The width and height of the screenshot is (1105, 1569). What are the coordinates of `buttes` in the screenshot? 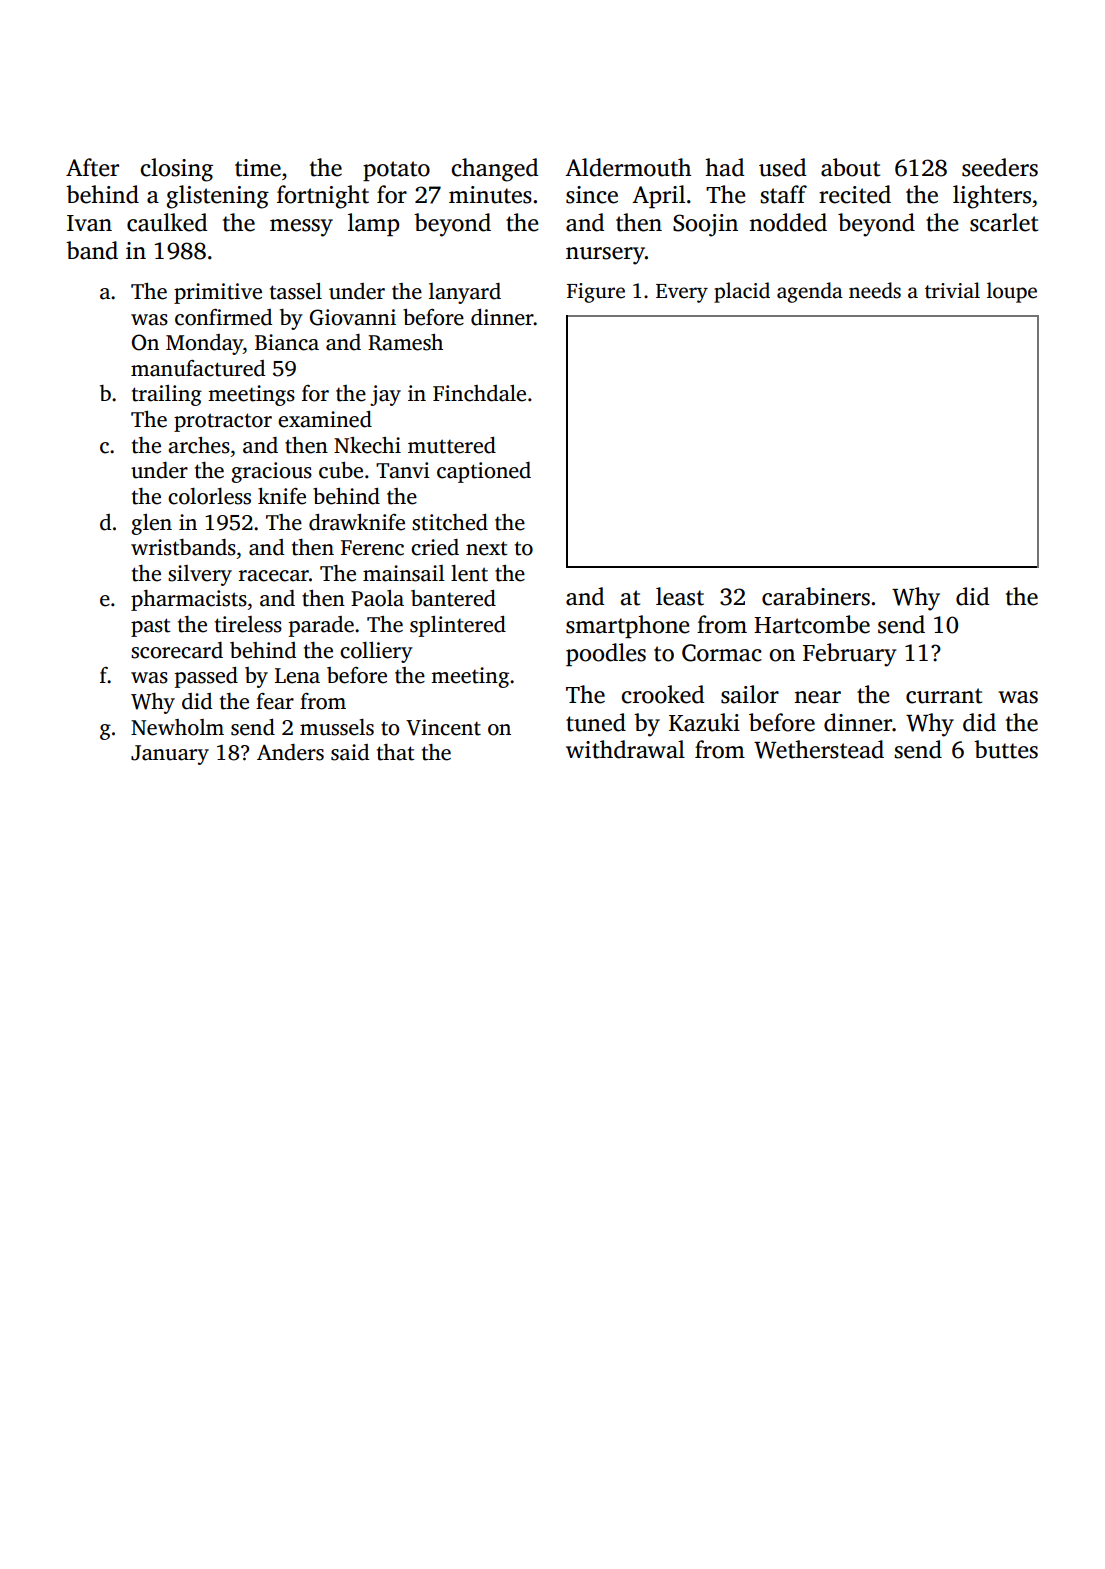 It's located at (1006, 749).
